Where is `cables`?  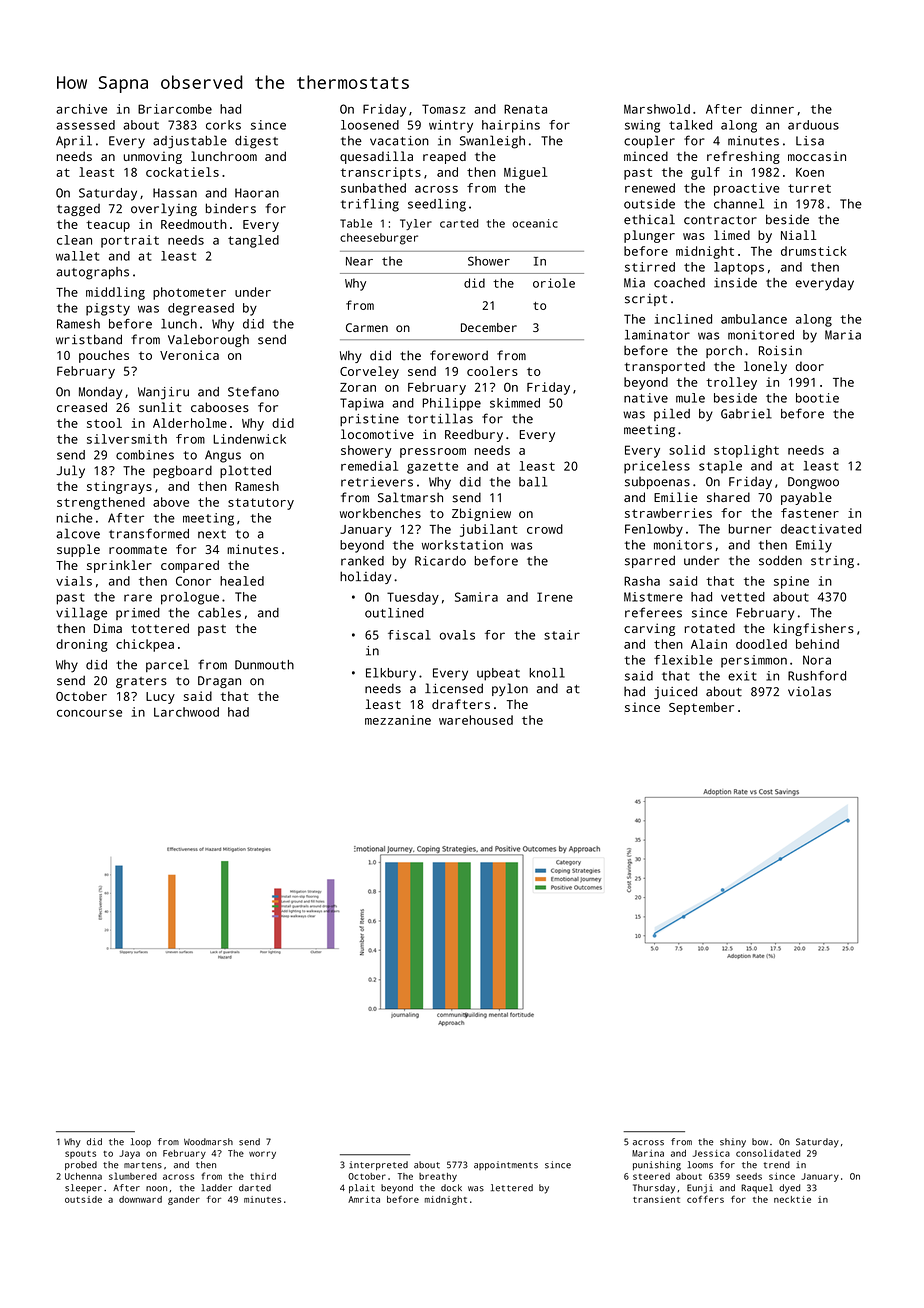 cables is located at coordinates (219, 612).
